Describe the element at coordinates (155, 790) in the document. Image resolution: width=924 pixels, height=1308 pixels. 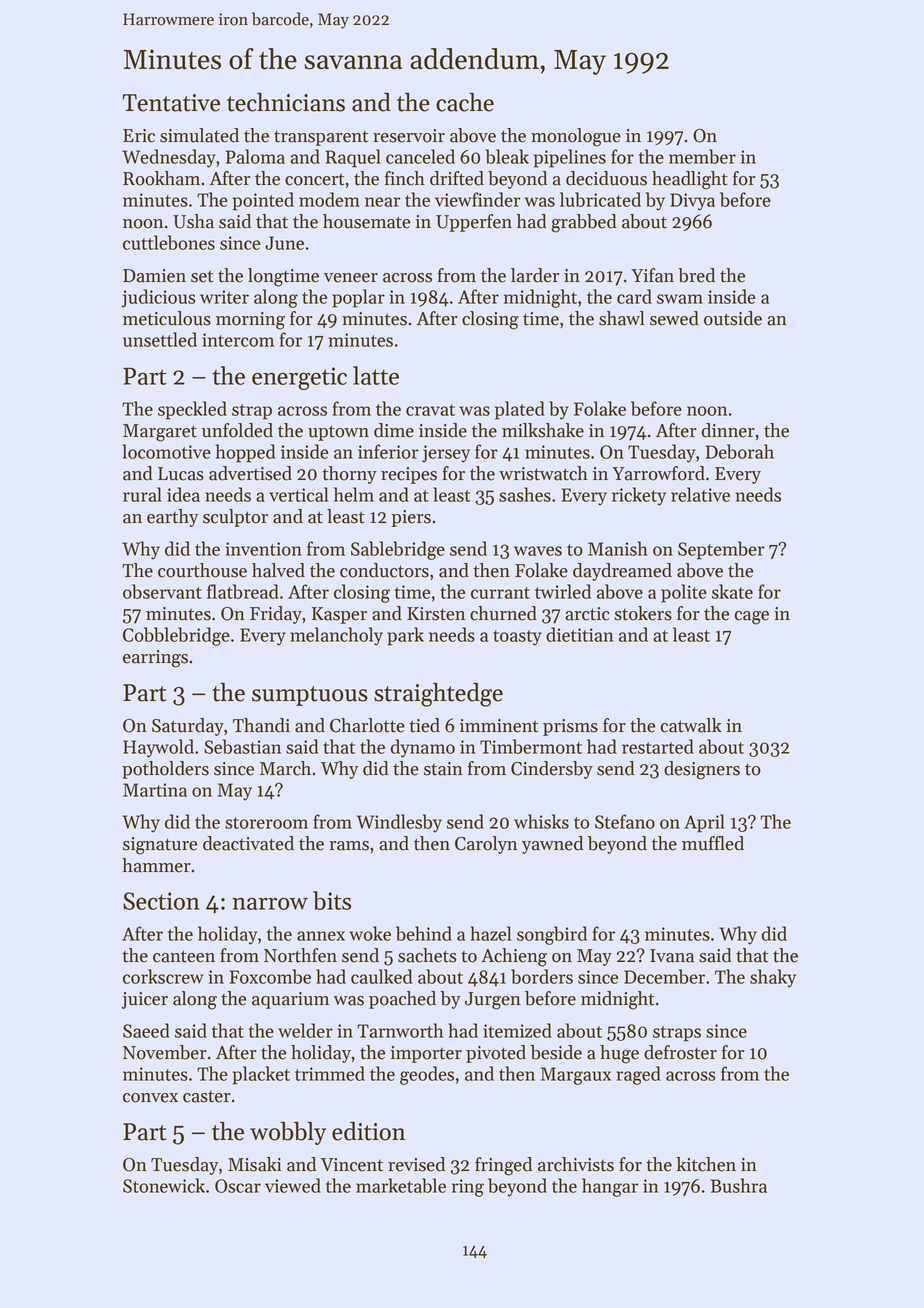
I see `Martina` at that location.
